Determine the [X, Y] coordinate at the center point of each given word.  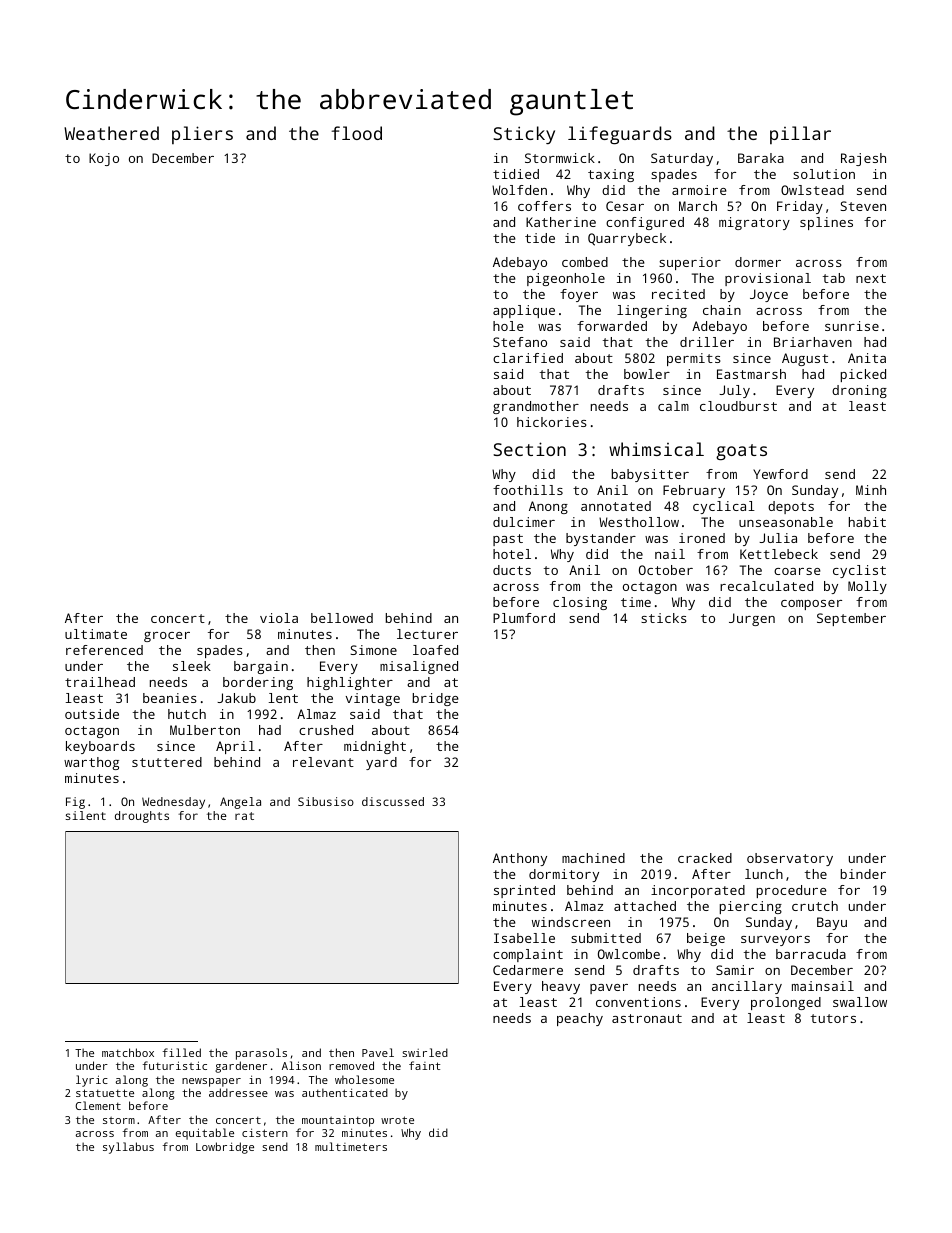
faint [424, 1065]
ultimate [96, 634]
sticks [664, 618]
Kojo [104, 159]
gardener [241, 1067]
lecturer [427, 634]
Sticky [524, 135]
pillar [800, 135]
